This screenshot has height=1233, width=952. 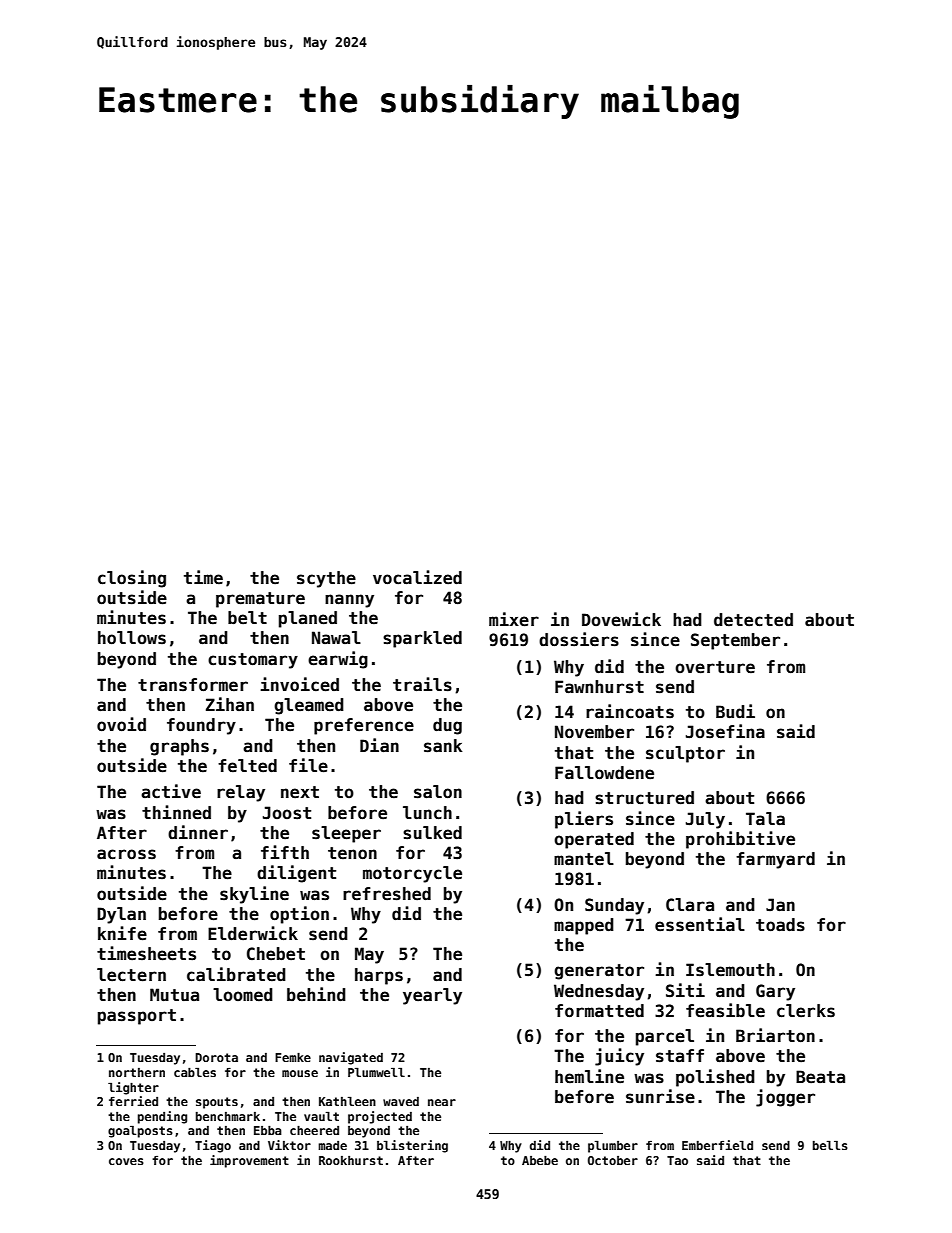 What do you see at coordinates (253, 933) in the screenshot?
I see `Elderwick` at bounding box center [253, 933].
